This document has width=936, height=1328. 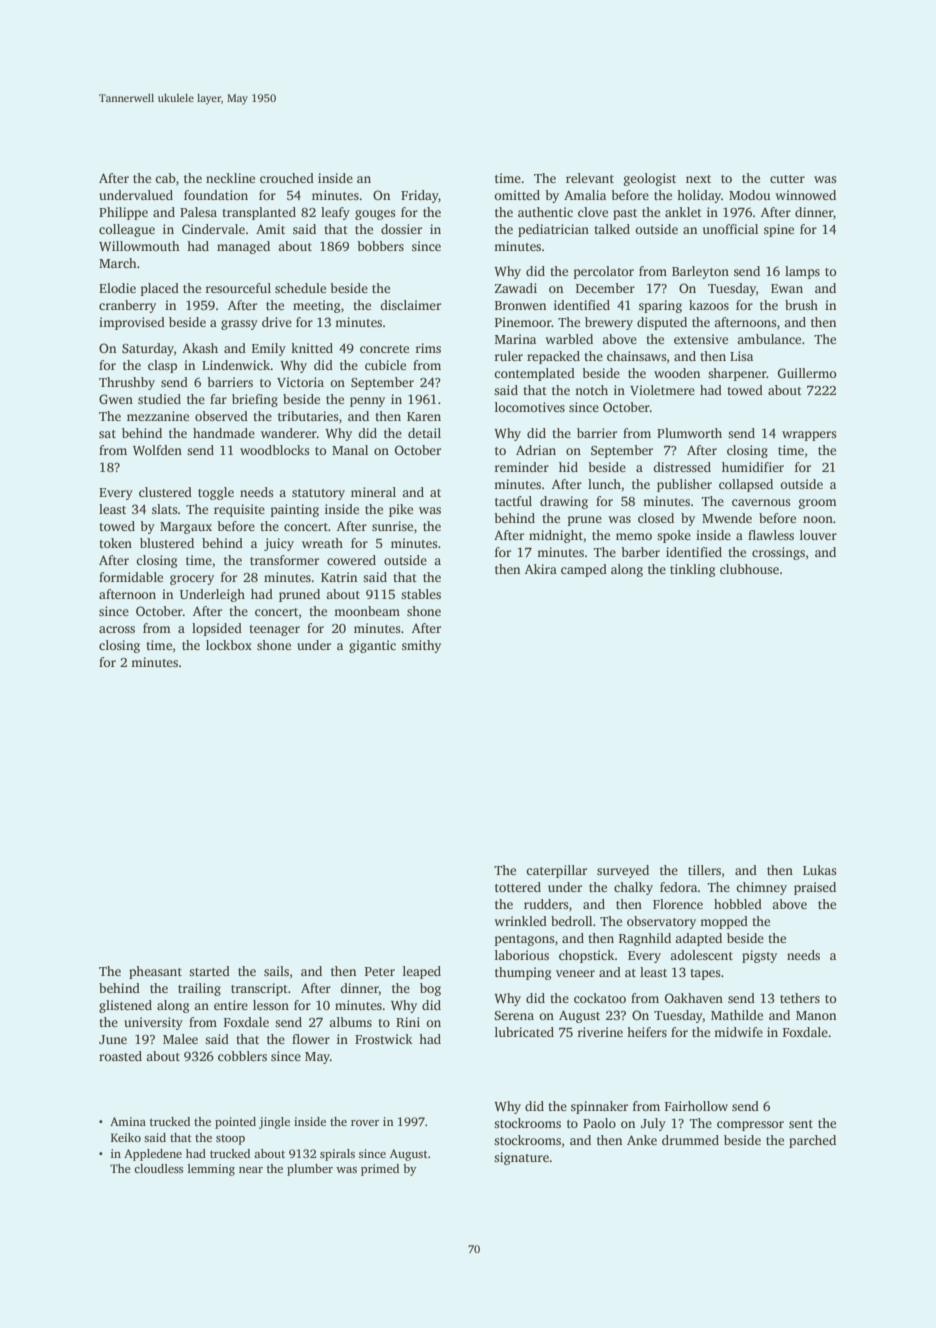 I want to click on lockbox, so click(x=229, y=645).
